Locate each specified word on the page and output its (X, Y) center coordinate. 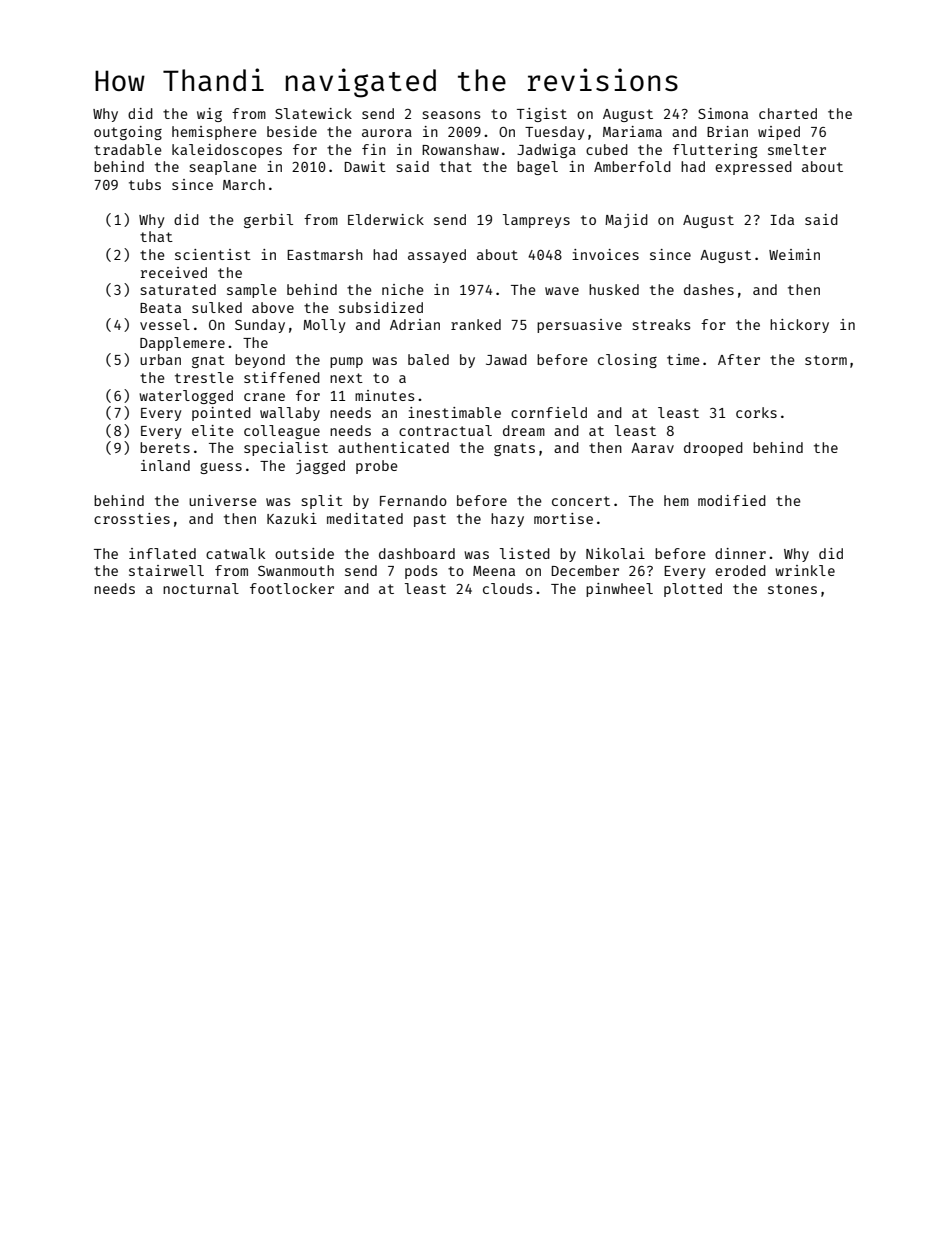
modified (732, 500)
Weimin (794, 254)
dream (524, 430)
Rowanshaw (460, 149)
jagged (320, 467)
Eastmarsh (325, 254)
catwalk (235, 553)
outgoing (128, 133)
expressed (753, 168)
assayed (437, 256)
